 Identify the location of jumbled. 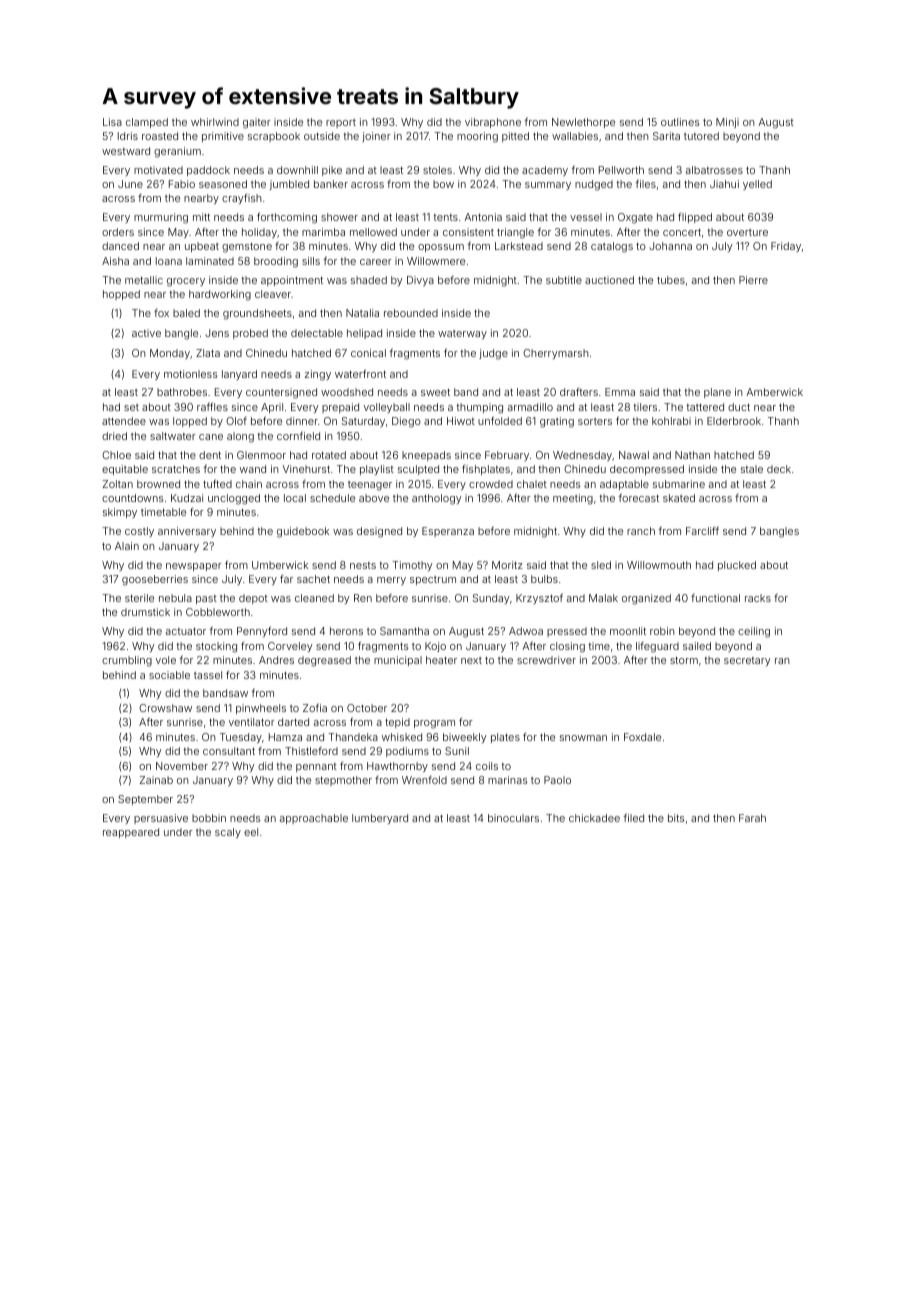
(289, 185).
